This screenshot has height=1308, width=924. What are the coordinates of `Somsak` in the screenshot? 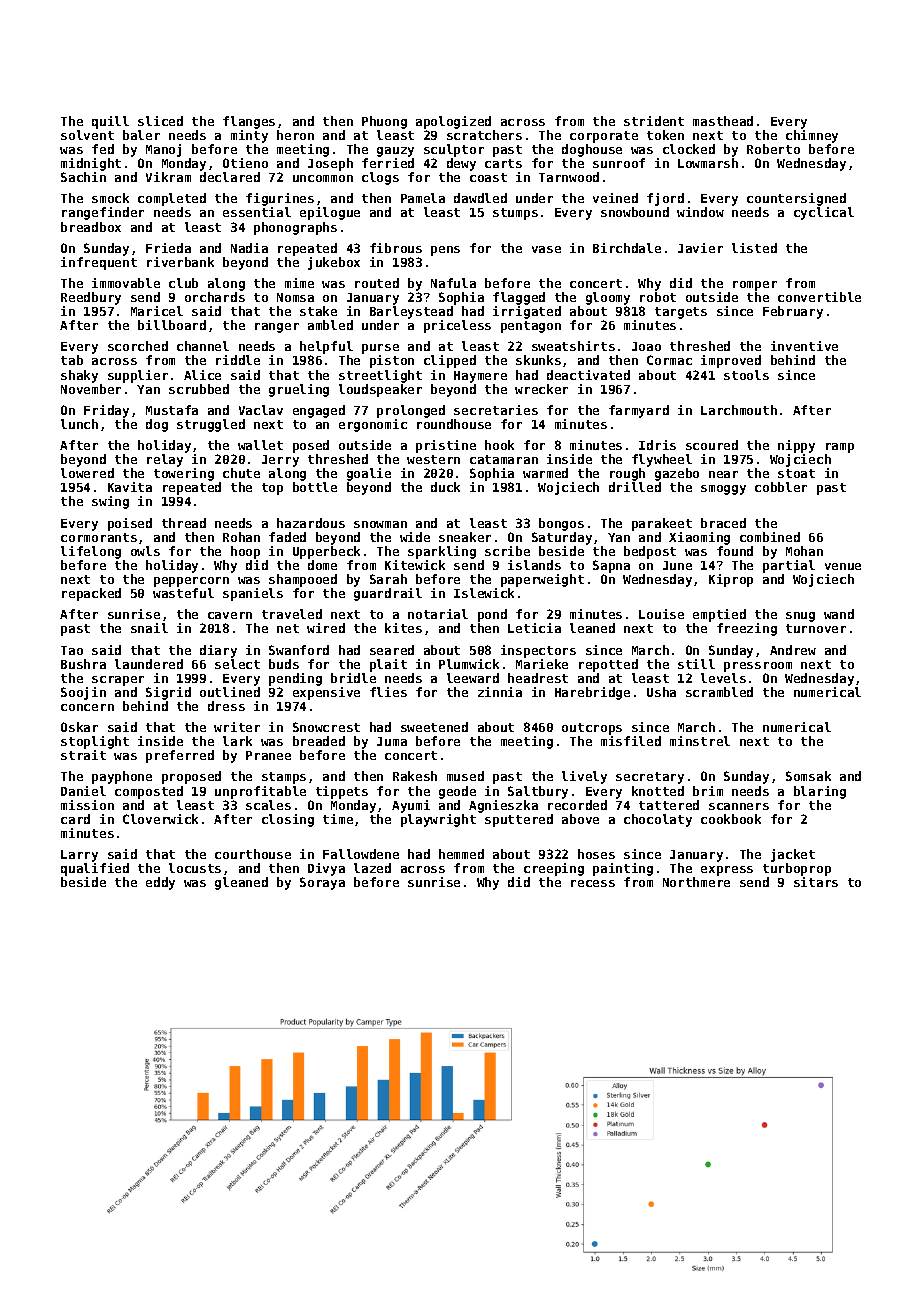 It's located at (808, 776).
